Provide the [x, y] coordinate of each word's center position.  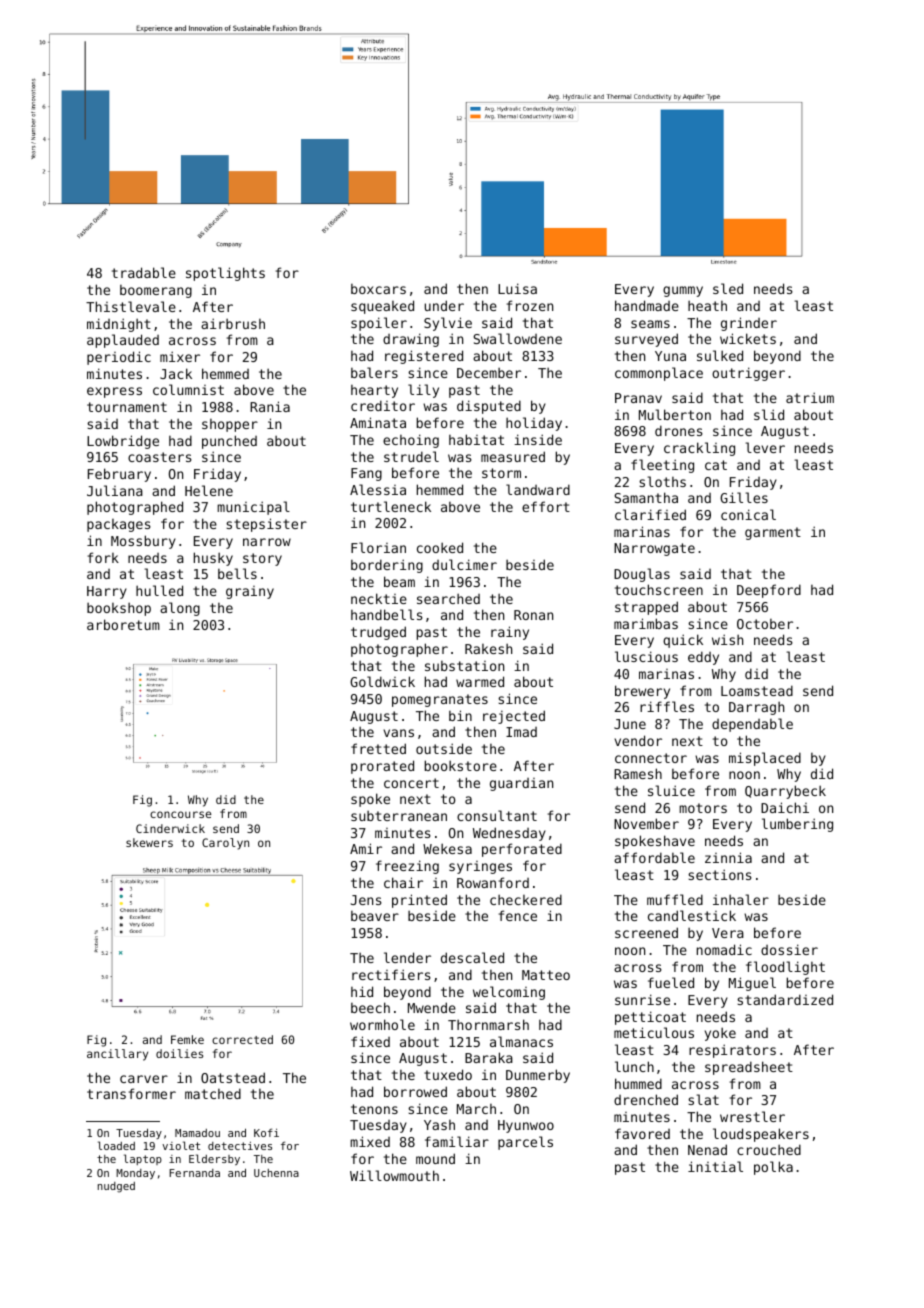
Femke [187, 1039]
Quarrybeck [785, 792]
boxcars [378, 289]
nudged [116, 1187]
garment [773, 533]
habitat [476, 439]
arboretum [123, 624]
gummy [683, 291]
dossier [789, 949]
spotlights [225, 274]
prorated [382, 767]
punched [229, 442]
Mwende [432, 1007]
